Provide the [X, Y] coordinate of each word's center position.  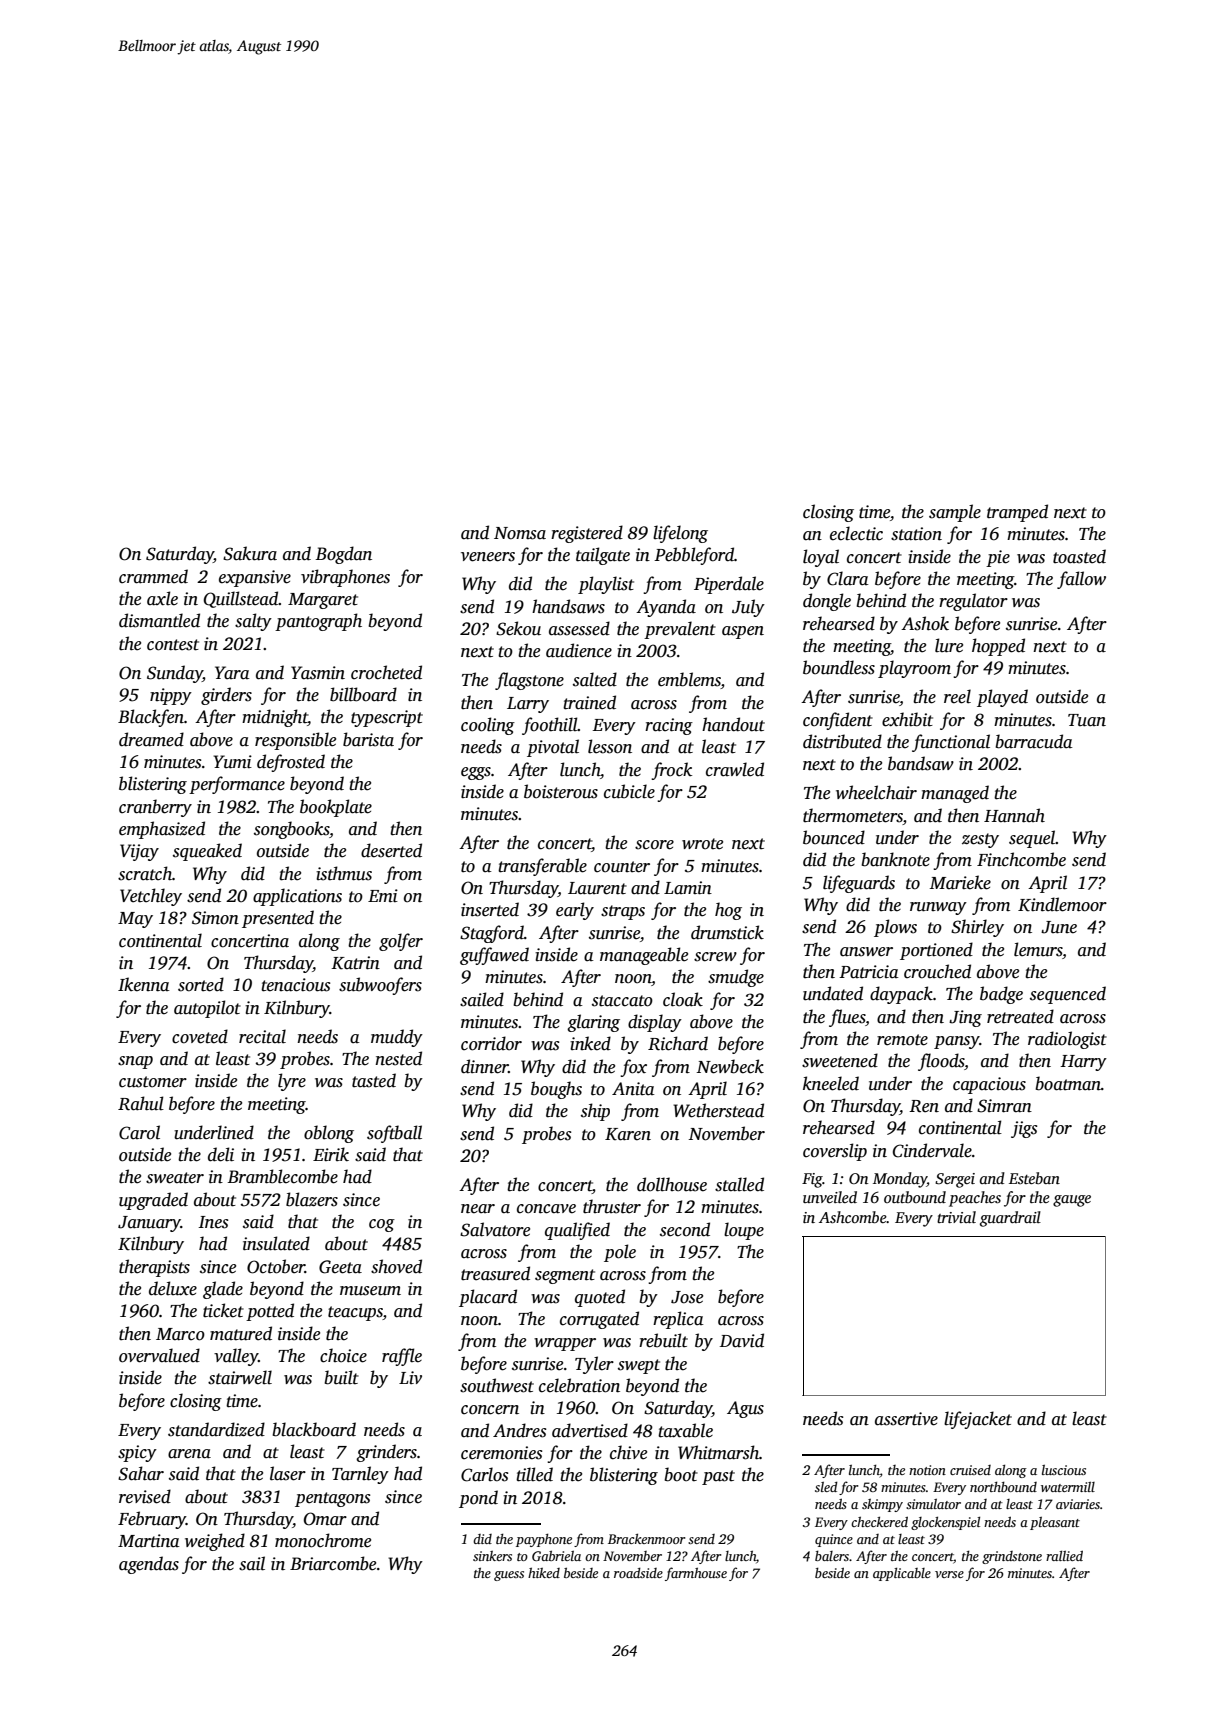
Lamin [688, 888]
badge [1001, 995]
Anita [633, 1089]
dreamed [151, 739]
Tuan [1087, 720]
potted [270, 1312]
